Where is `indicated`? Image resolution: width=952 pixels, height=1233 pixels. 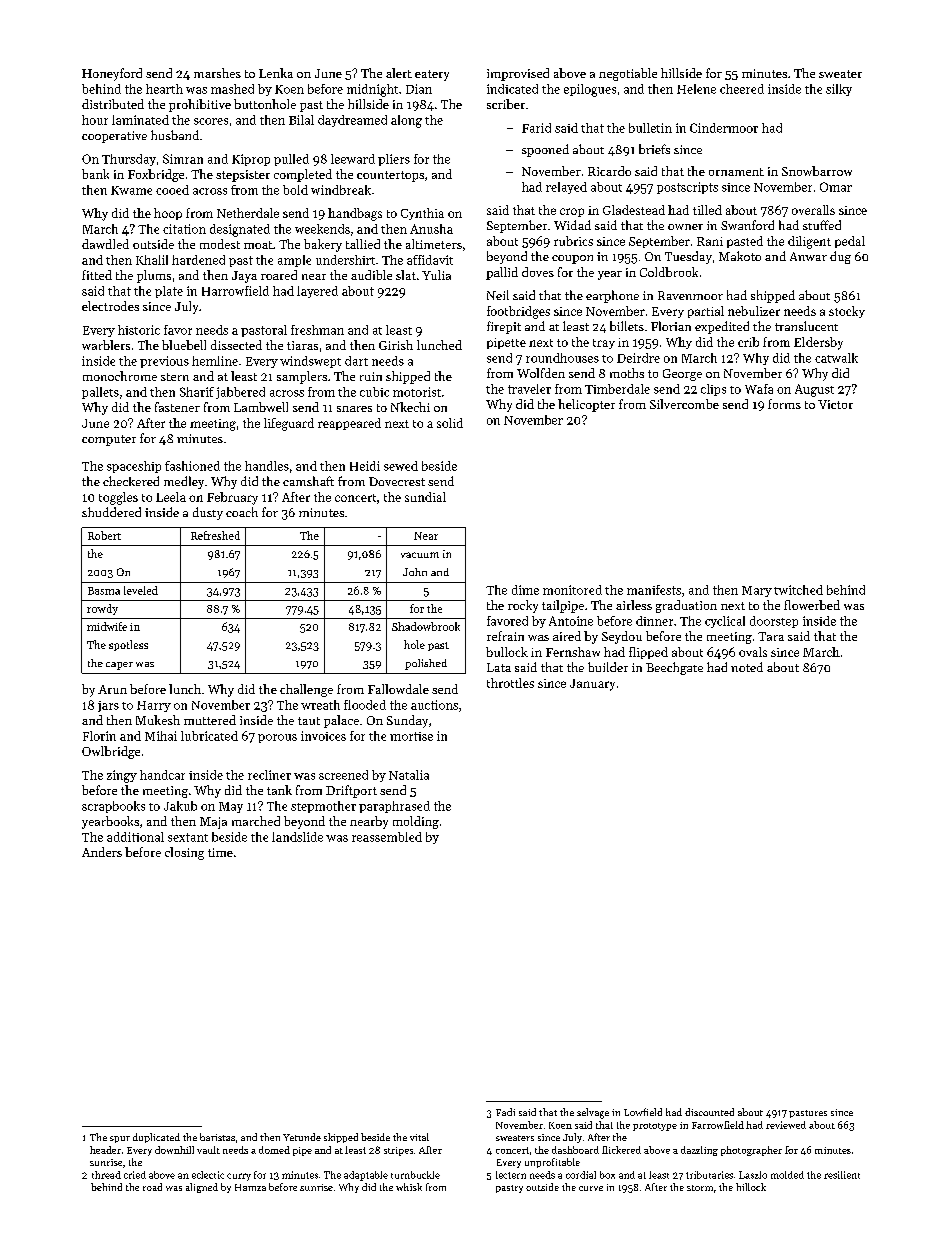 indicated is located at coordinates (512, 89).
